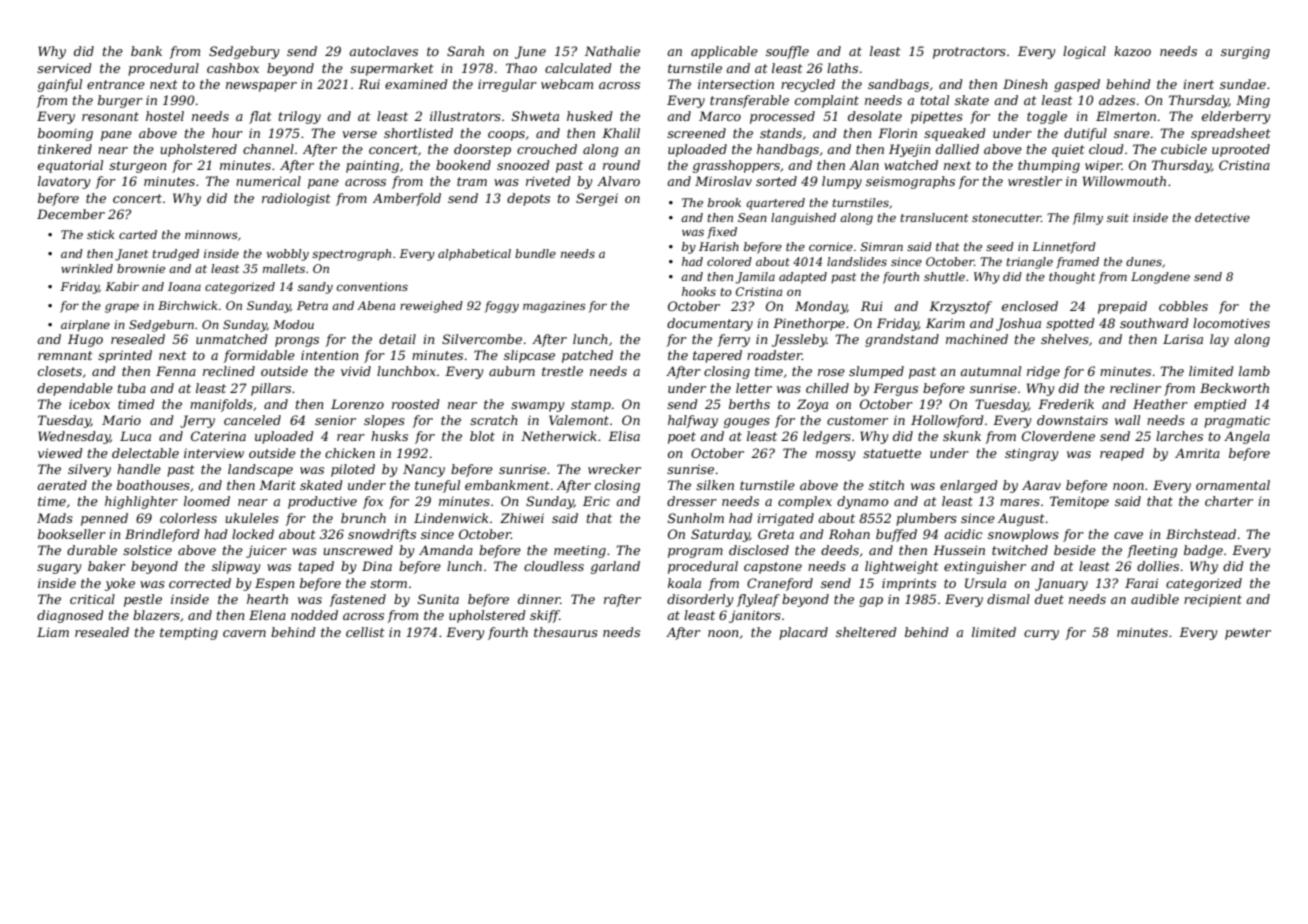  I want to click on Larisa, so click(1183, 339).
